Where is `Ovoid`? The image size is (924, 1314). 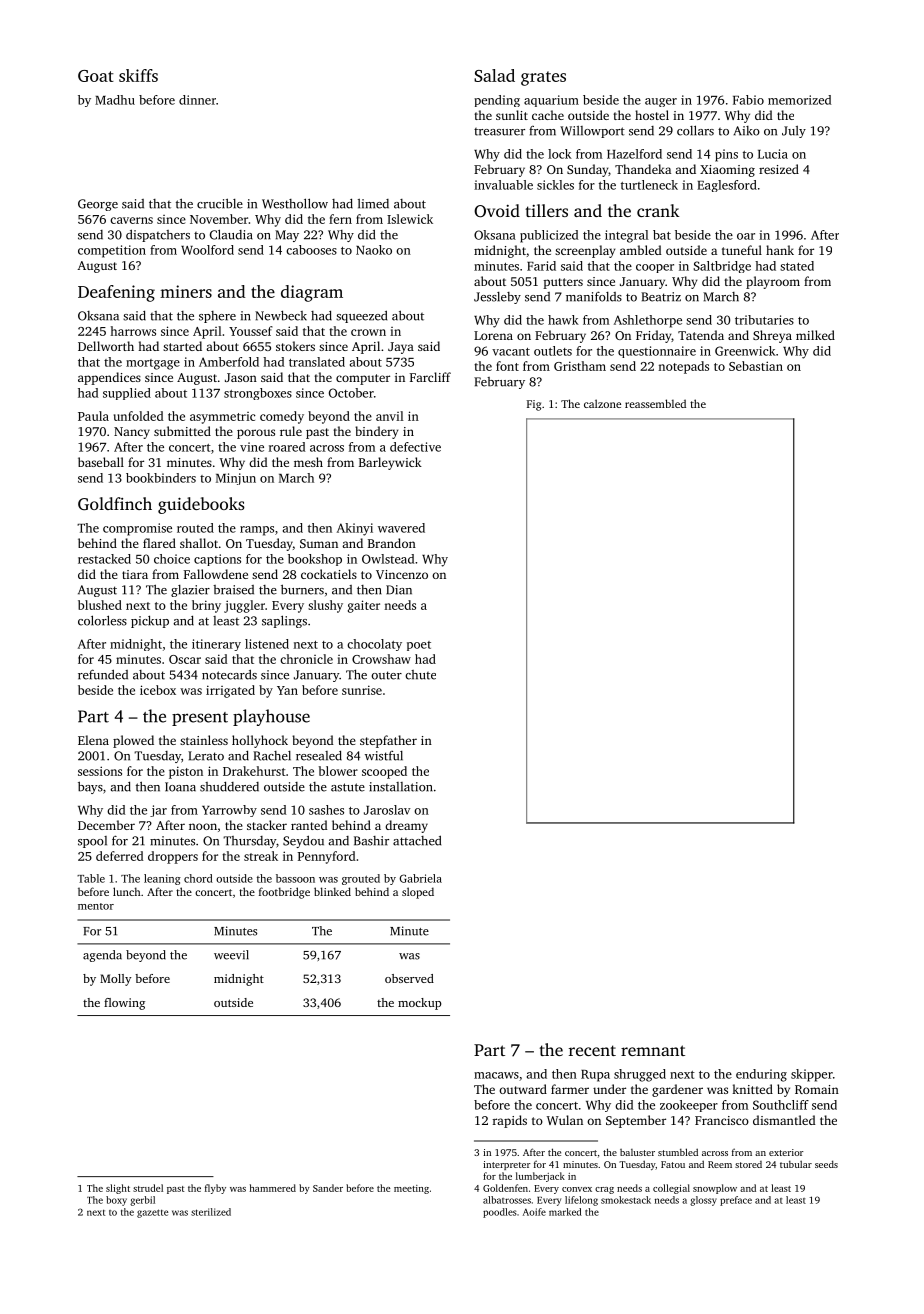 Ovoid is located at coordinates (497, 211).
